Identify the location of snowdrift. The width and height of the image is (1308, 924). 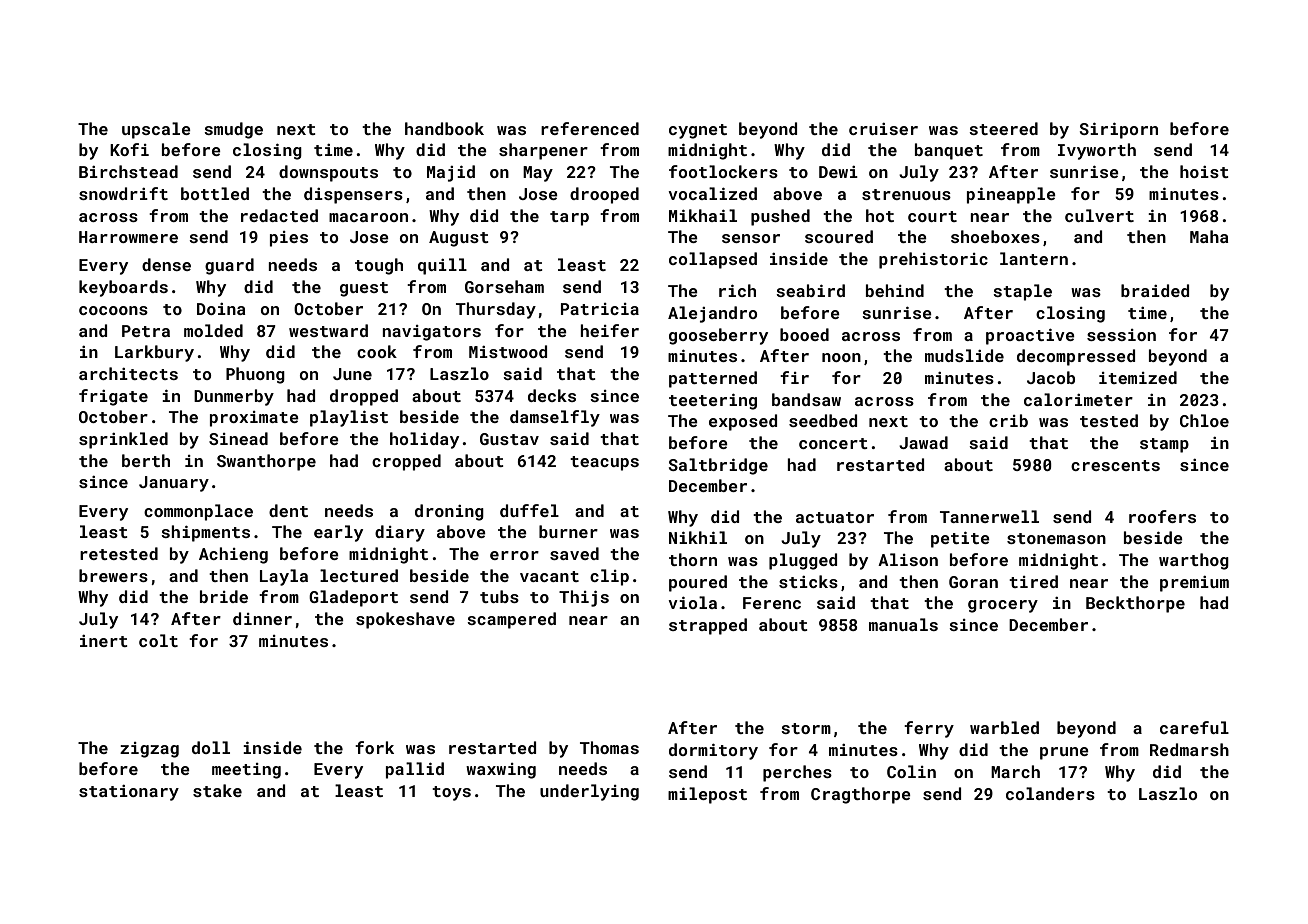
(123, 193).
